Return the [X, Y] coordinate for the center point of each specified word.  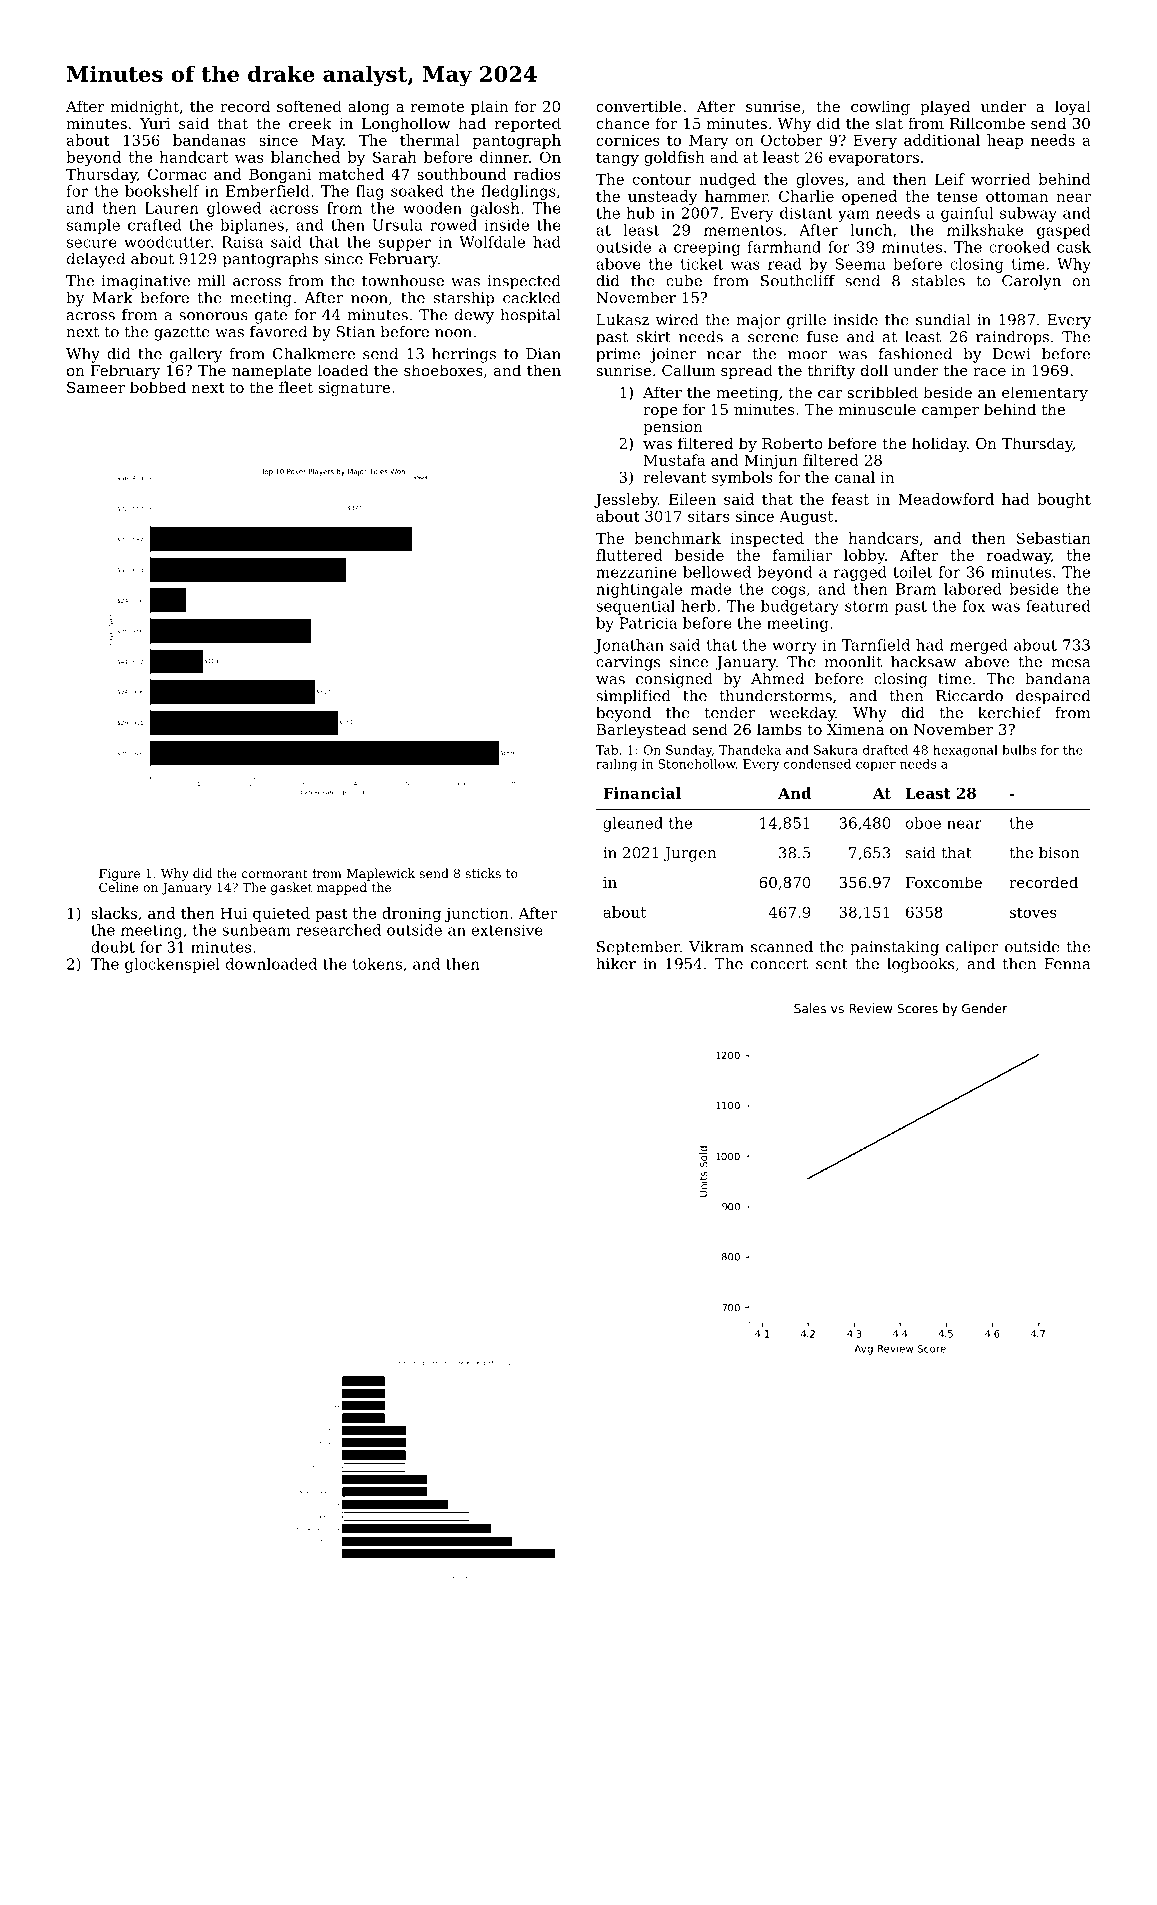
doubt [113, 947]
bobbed [158, 387]
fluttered [629, 555]
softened [309, 106]
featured [1058, 606]
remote [437, 106]
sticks [483, 873]
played [945, 108]
